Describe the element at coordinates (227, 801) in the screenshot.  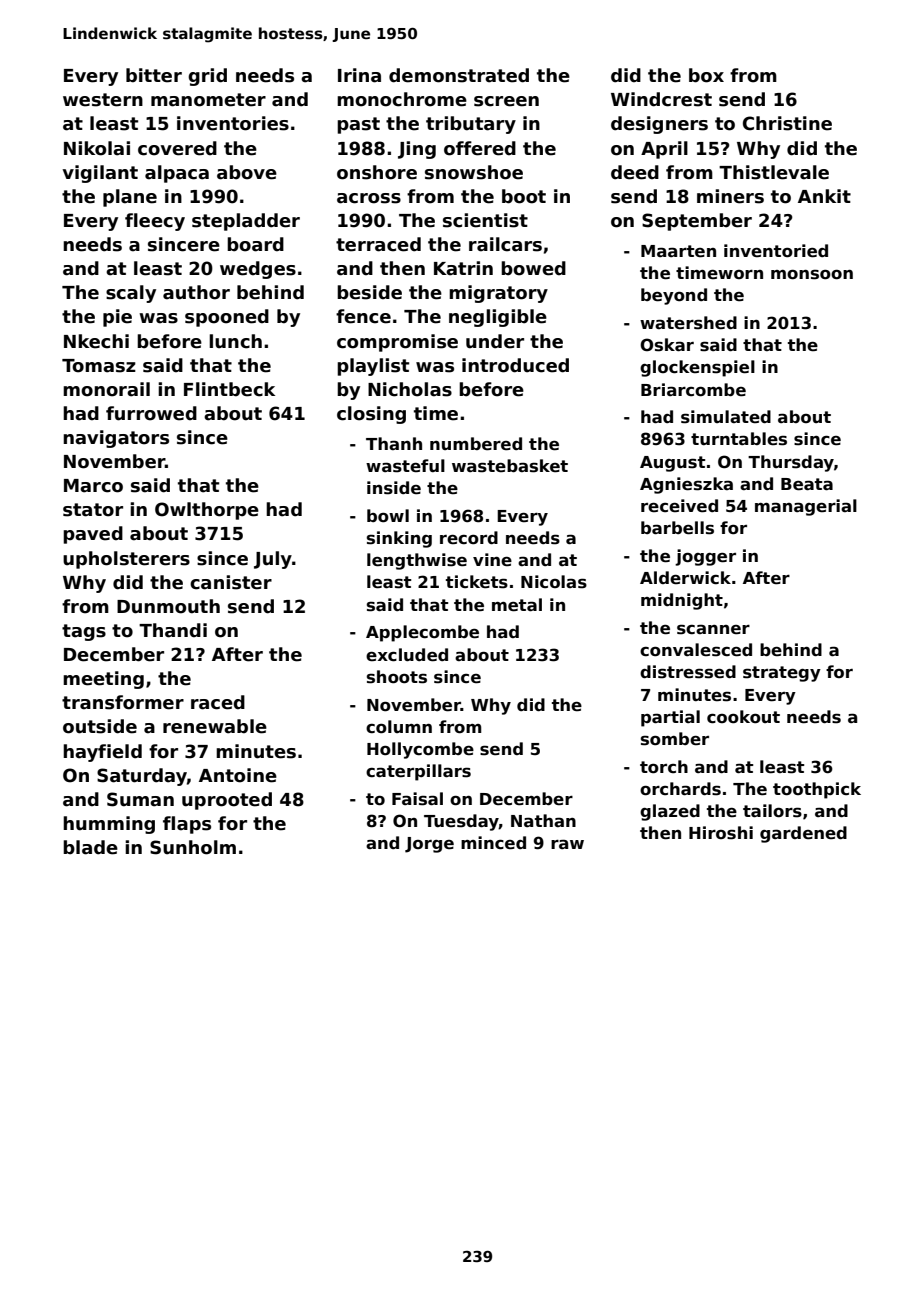
I see `uprooted` at that location.
